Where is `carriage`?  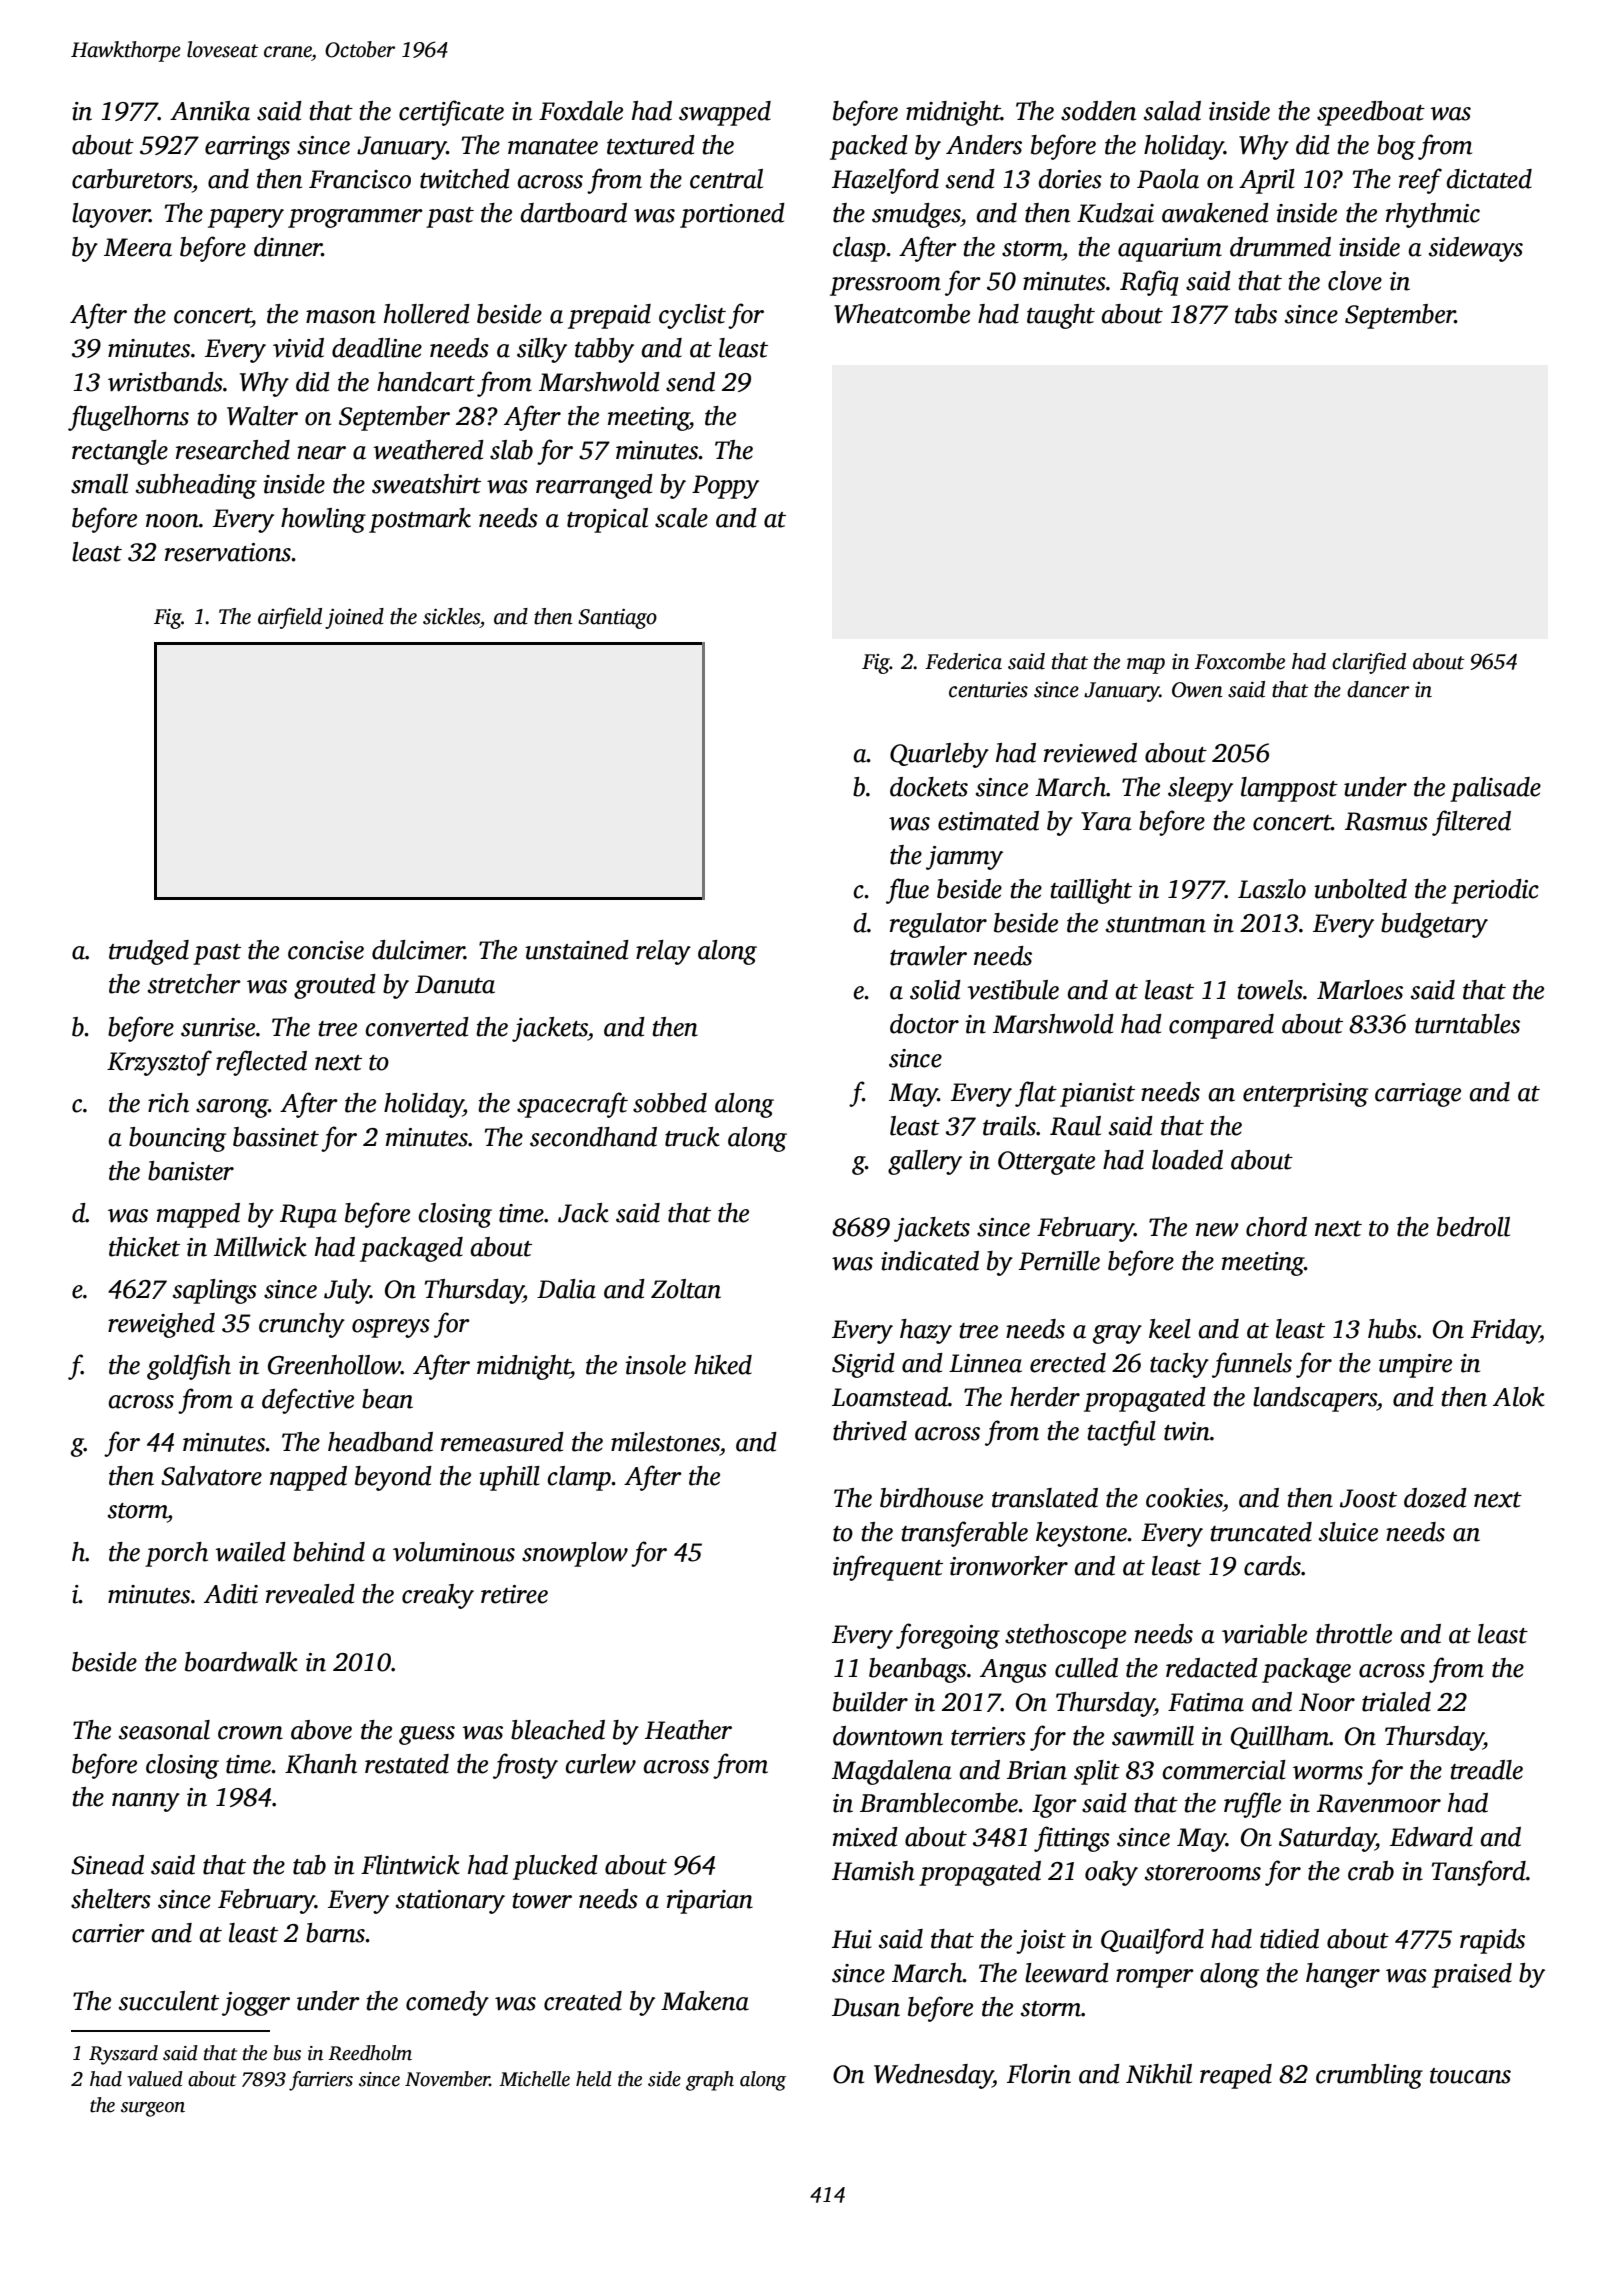
carriage is located at coordinates (1418, 1095).
